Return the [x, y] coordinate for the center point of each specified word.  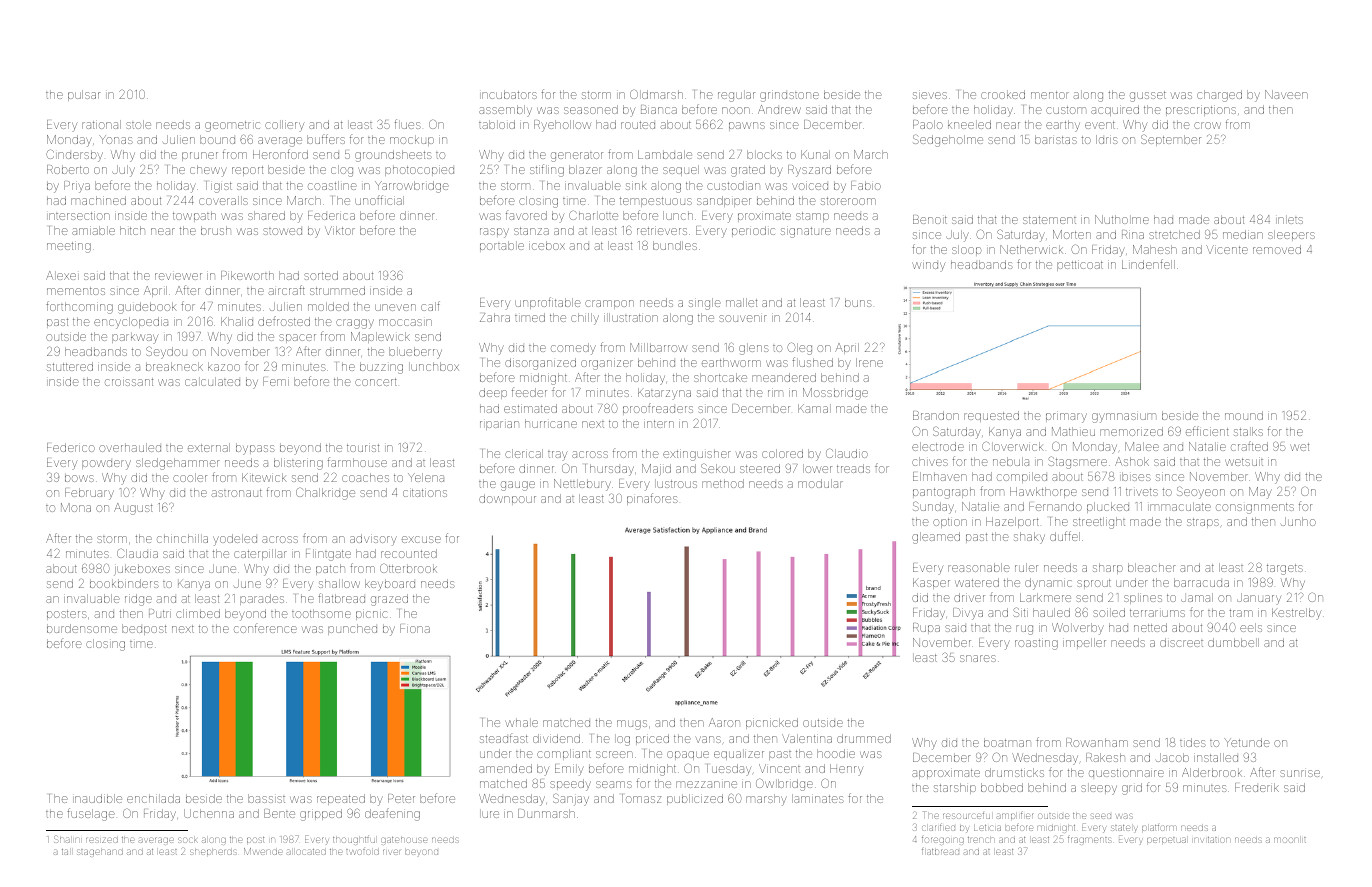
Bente [279, 813]
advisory [373, 540]
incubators [508, 94]
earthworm [731, 362]
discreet [1181, 642]
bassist [266, 798]
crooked [1003, 94]
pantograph [944, 493]
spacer [297, 338]
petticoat [1080, 265]
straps [1203, 523]
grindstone [789, 96]
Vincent [779, 768]
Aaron [724, 722]
